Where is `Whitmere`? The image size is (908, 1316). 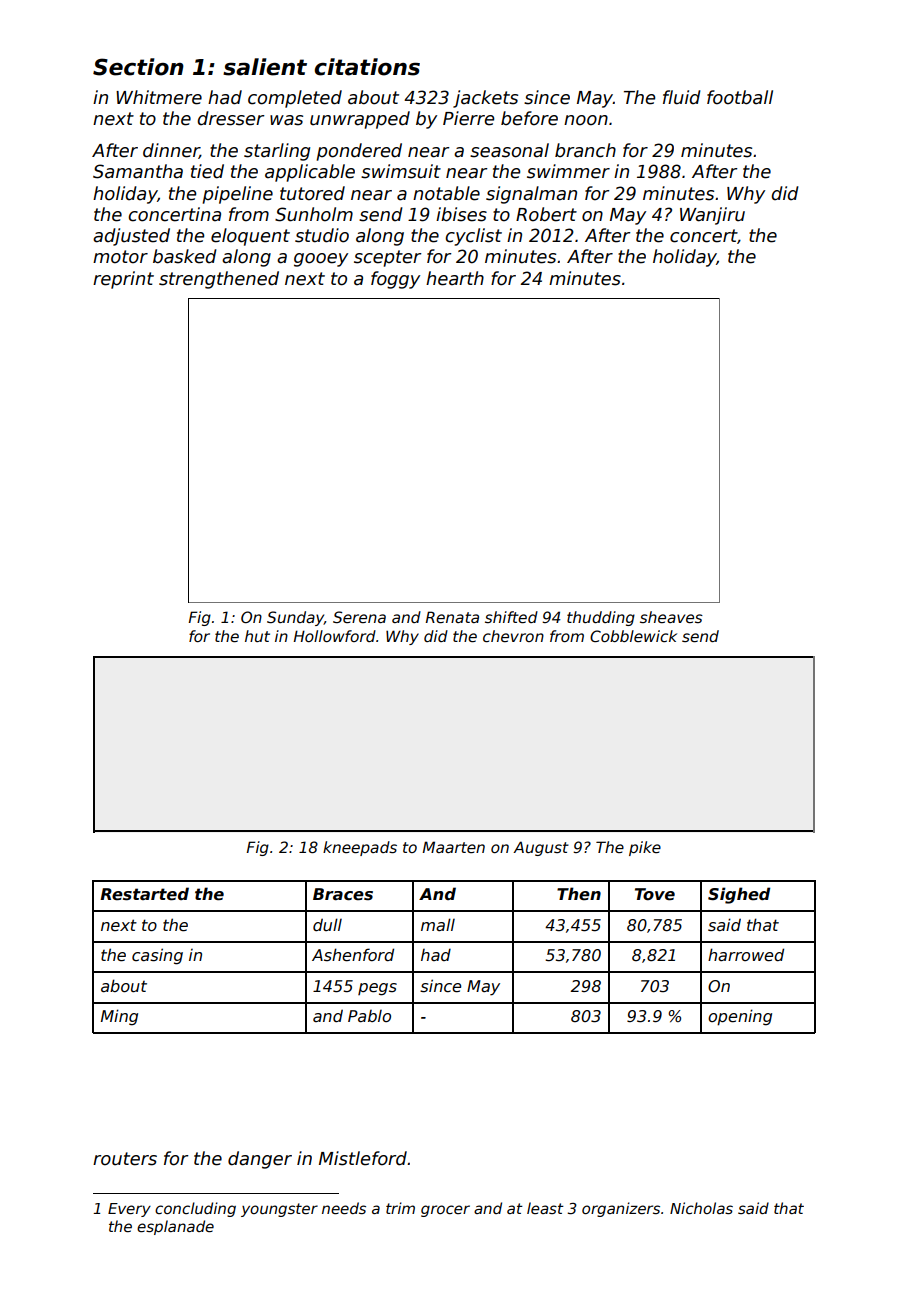 Whitmere is located at coordinates (159, 97).
